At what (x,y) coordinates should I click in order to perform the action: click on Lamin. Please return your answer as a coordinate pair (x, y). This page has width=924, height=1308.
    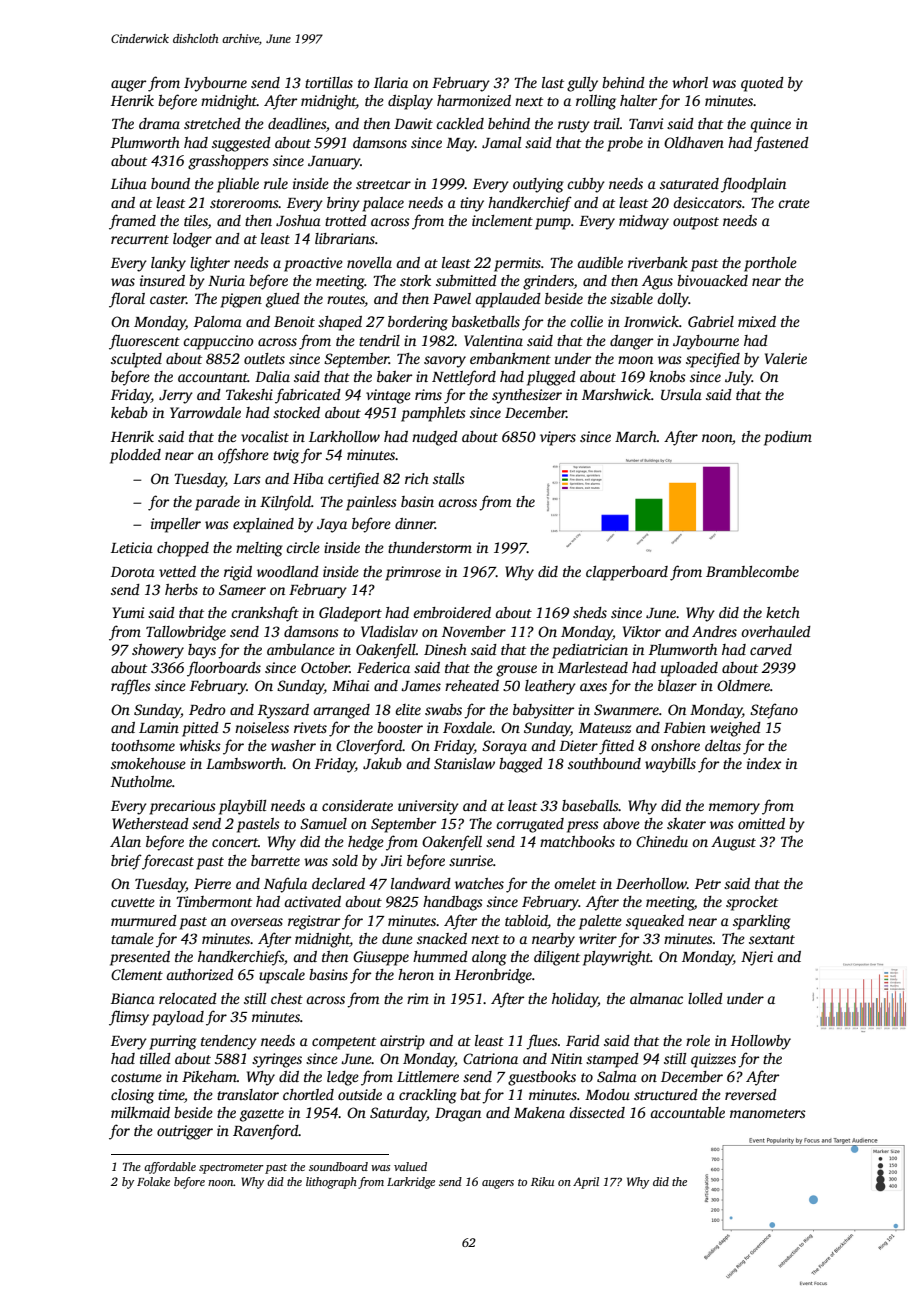
    Looking at the image, I should click on (159, 727).
